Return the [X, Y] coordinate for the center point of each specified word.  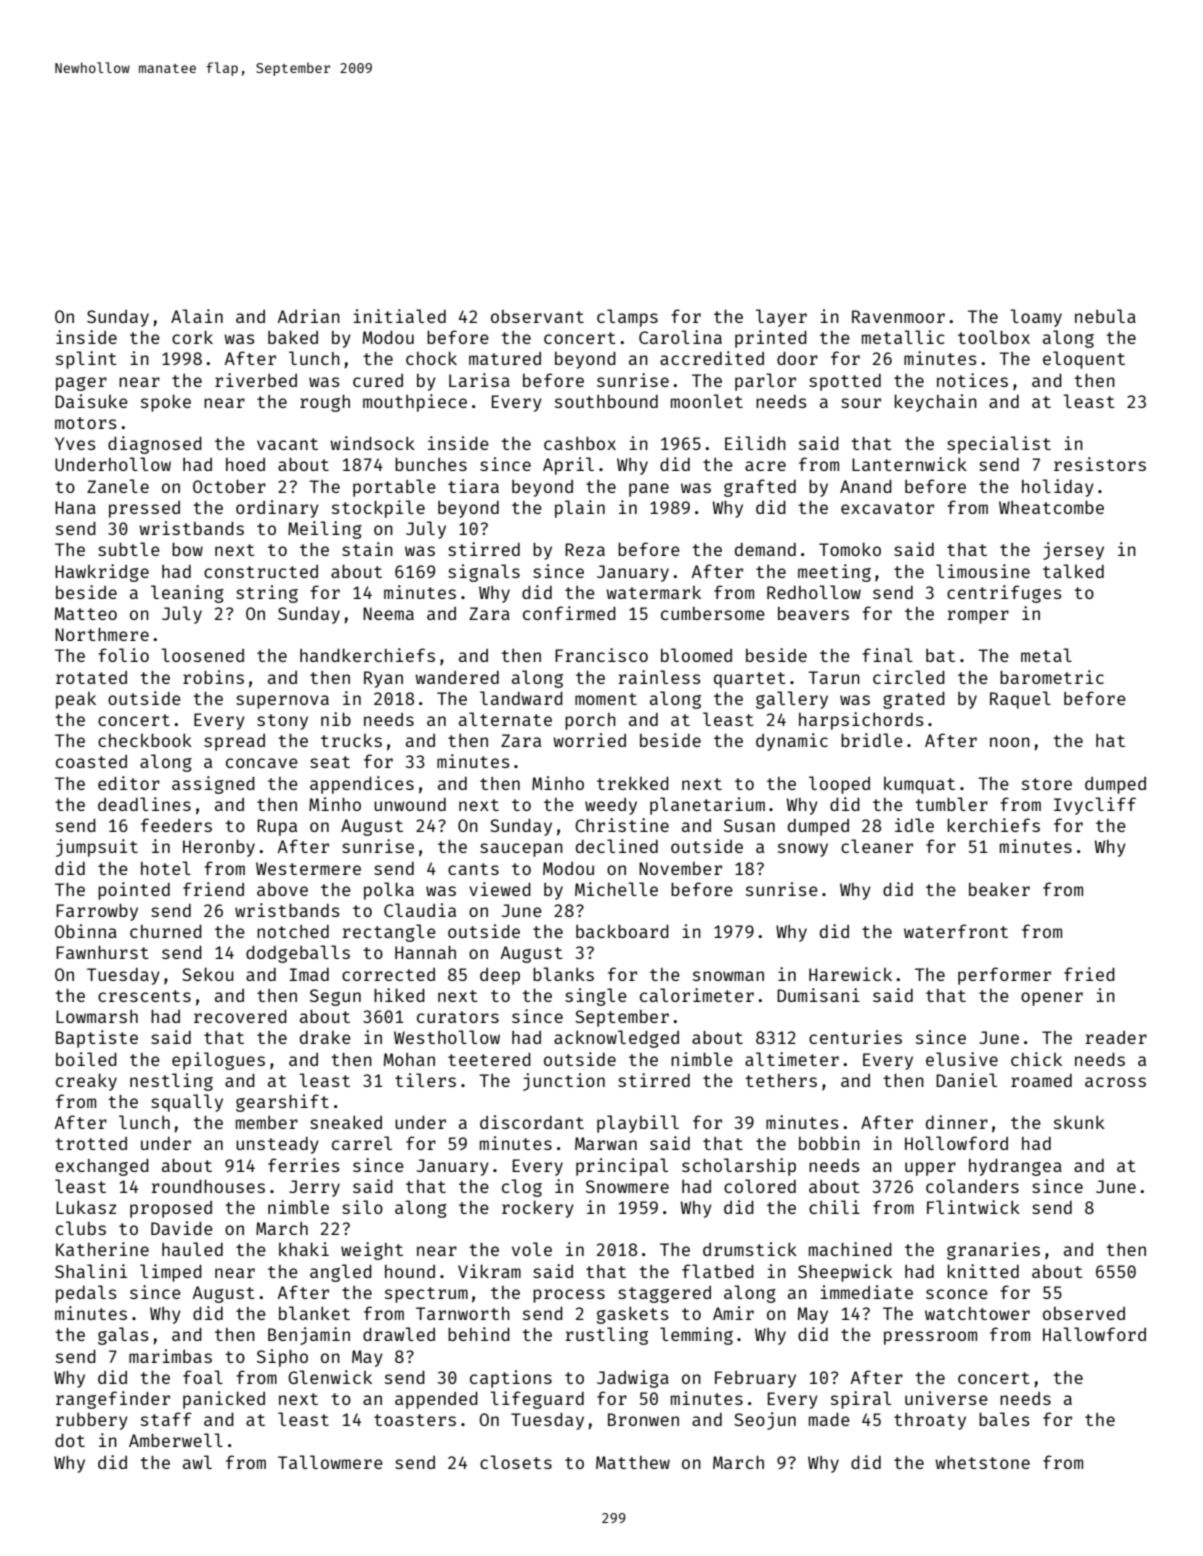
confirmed [569, 613]
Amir [733, 1313]
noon [1010, 742]
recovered [240, 1016]
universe [946, 1398]
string [267, 594]
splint [86, 360]
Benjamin [309, 1336]
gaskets [633, 1315]
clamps [627, 318]
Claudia [420, 910]
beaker [999, 889]
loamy [1036, 318]
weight [372, 1251]
